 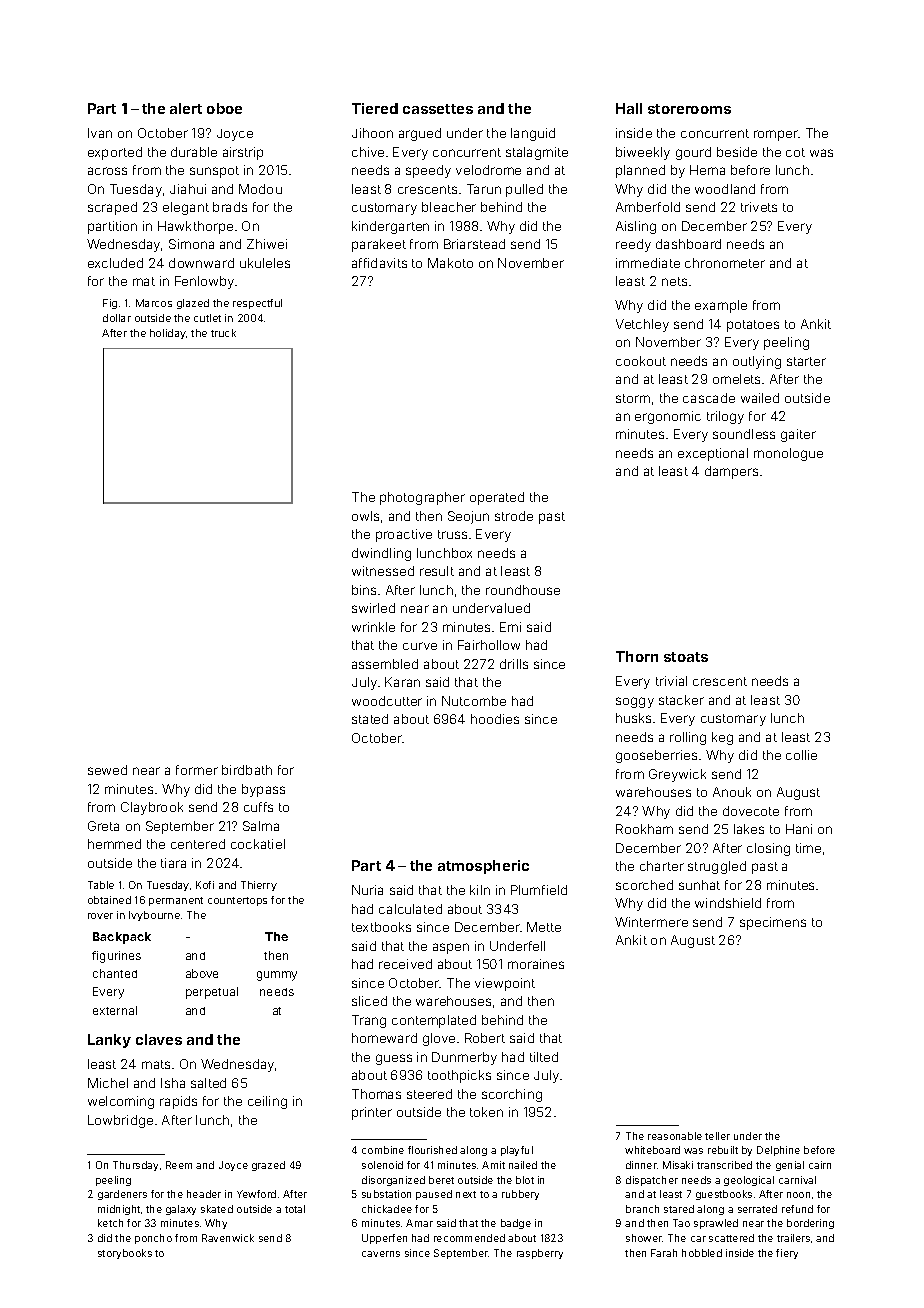 What do you see at coordinates (214, 172) in the screenshot?
I see `sunspot` at bounding box center [214, 172].
